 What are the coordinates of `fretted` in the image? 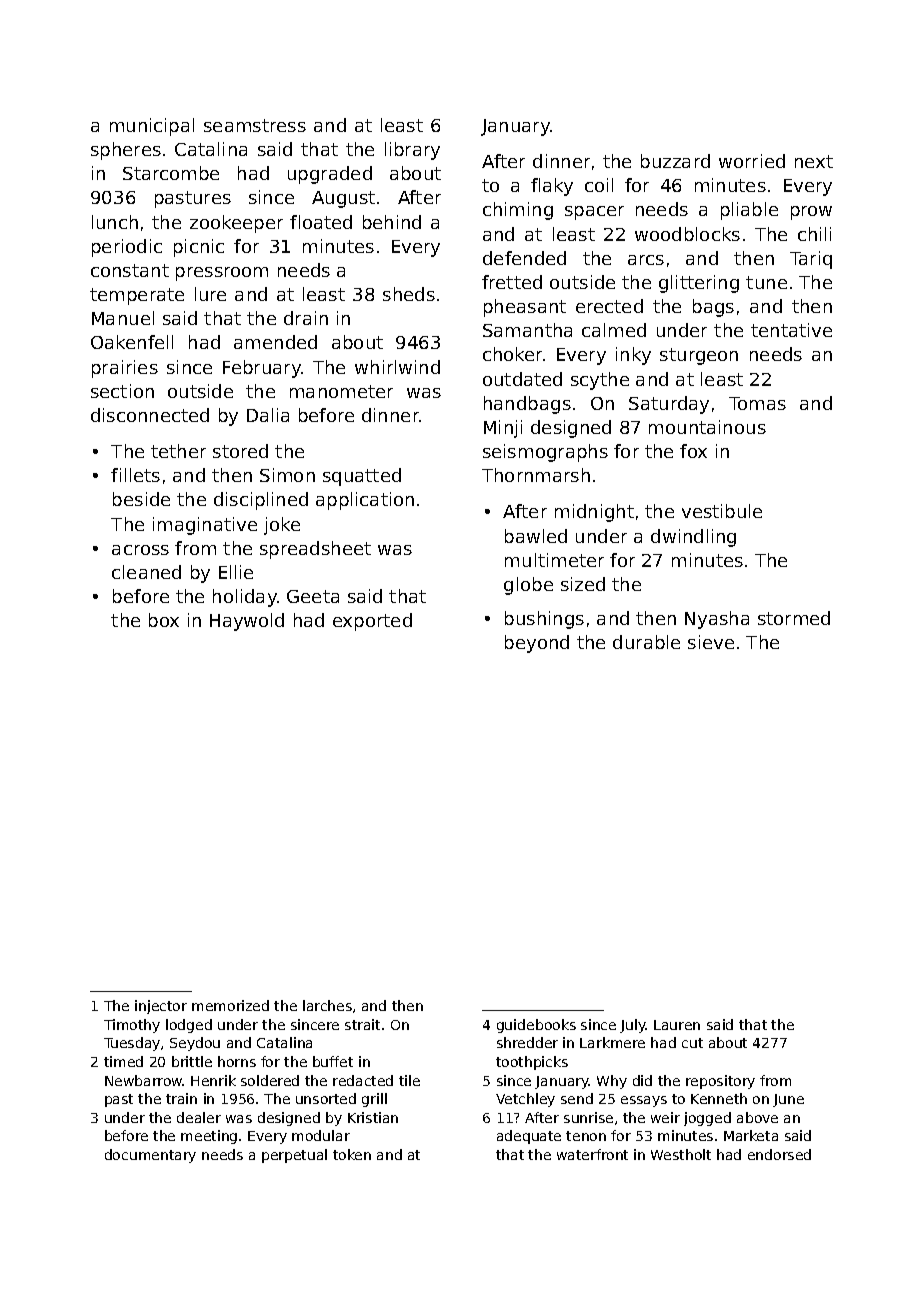 It's located at (512, 282).
